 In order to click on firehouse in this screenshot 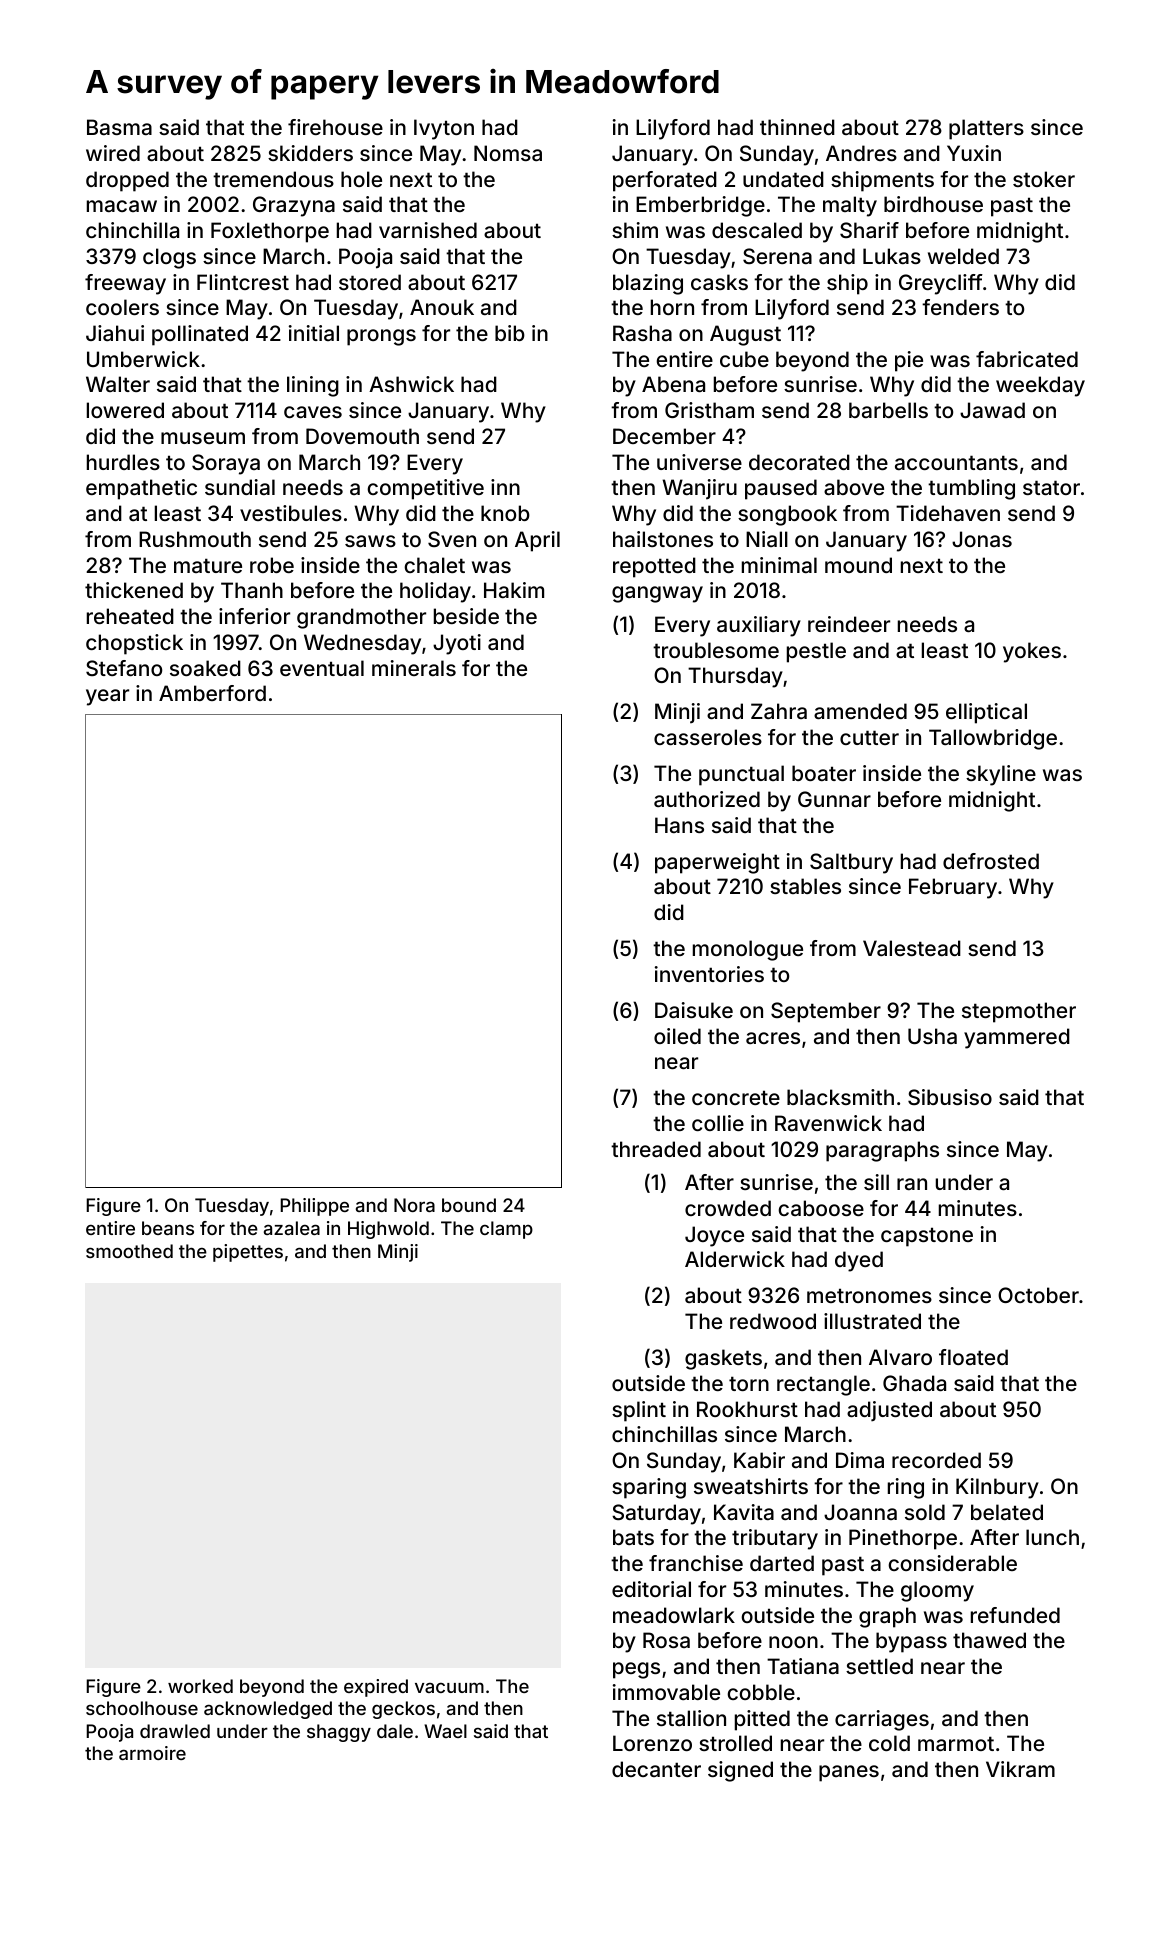, I will do `click(335, 127)`.
